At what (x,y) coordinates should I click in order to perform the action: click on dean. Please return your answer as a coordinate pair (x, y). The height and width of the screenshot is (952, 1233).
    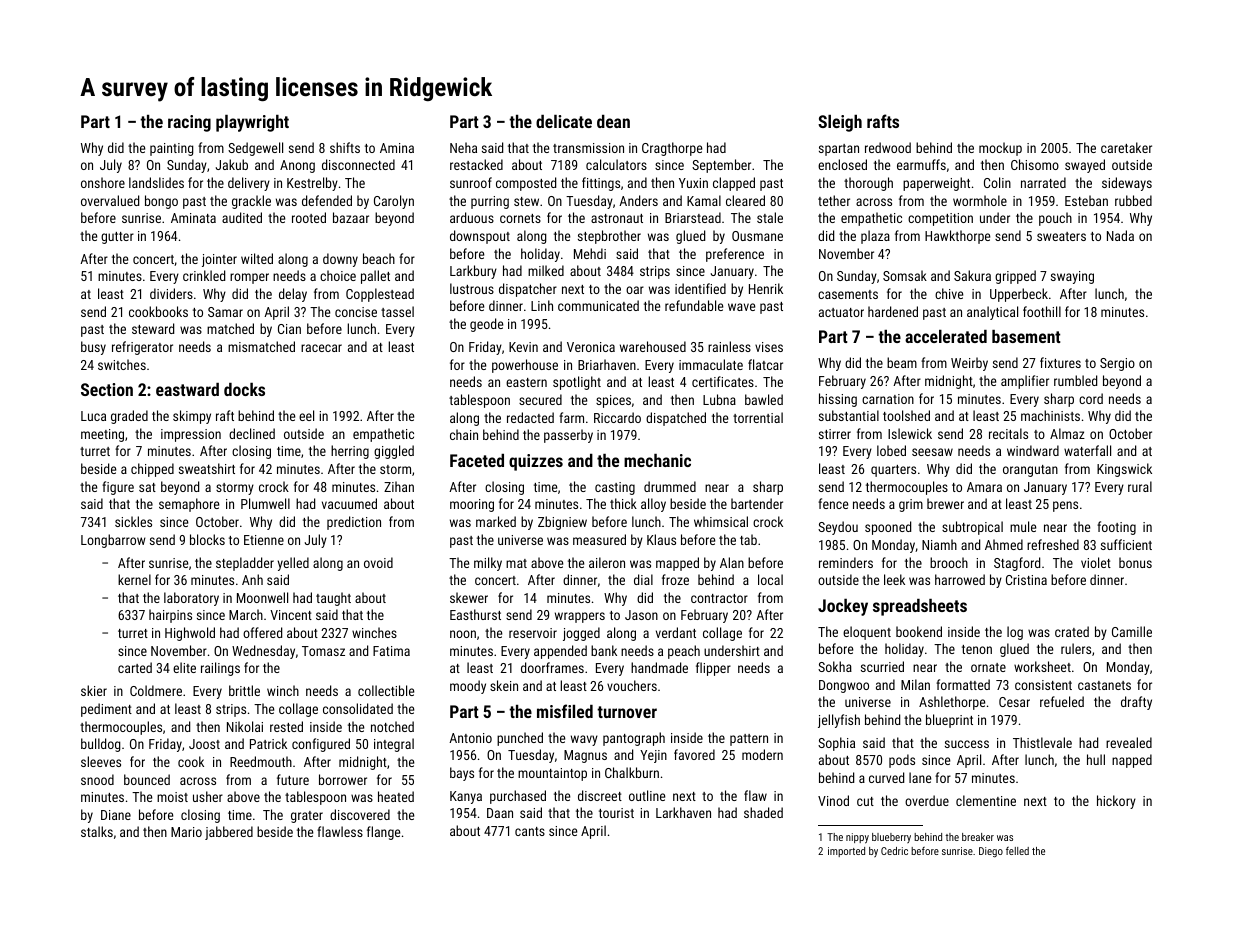
    Looking at the image, I should click on (613, 121).
